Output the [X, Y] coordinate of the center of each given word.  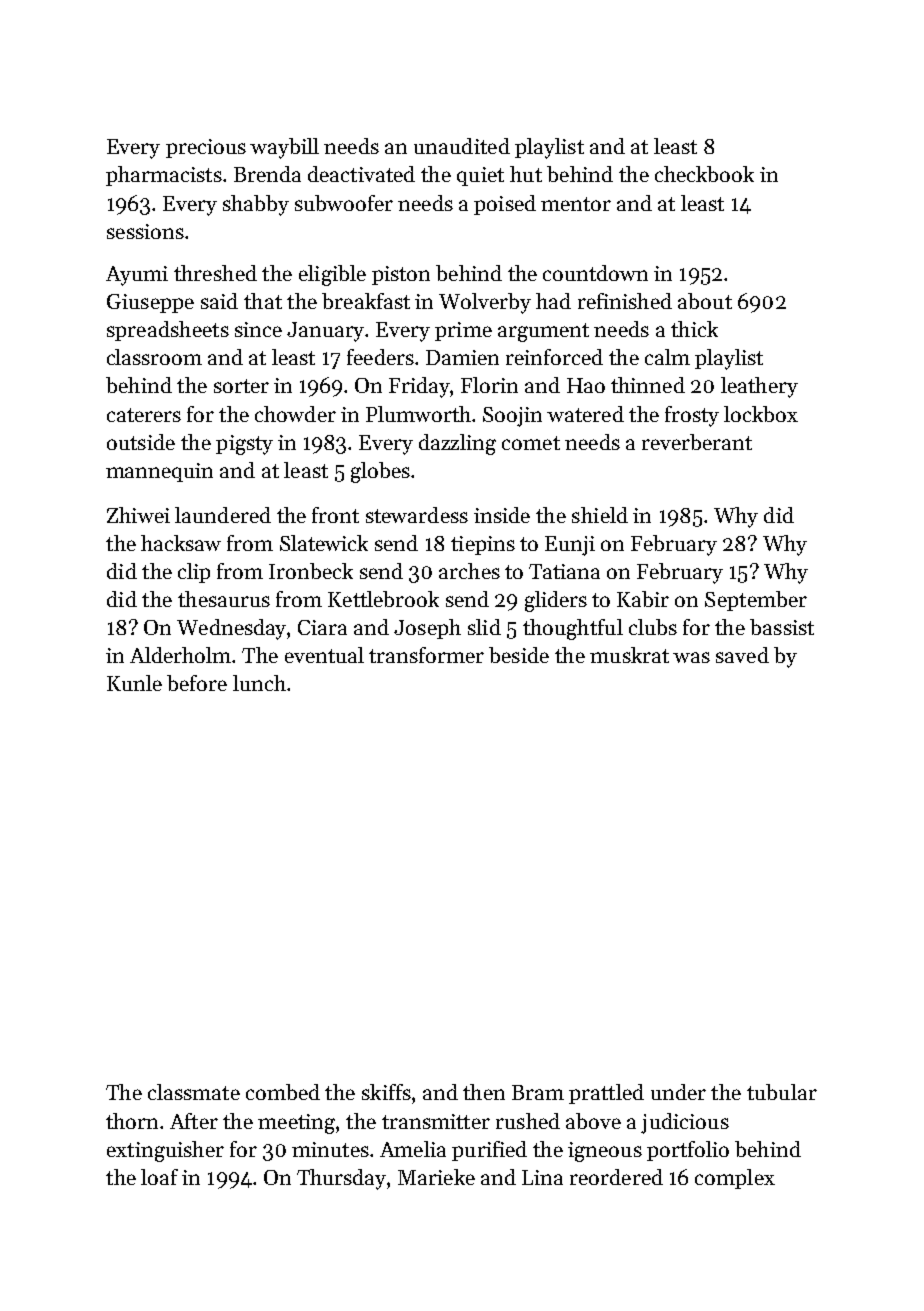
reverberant [697, 442]
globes [380, 472]
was [691, 657]
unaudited [462, 146]
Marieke [436, 1177]
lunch [259, 683]
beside [519, 655]
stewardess [417, 515]
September [756, 601]
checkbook [704, 174]
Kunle [134, 683]
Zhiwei [138, 515]
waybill [284, 148]
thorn [132, 1121]
